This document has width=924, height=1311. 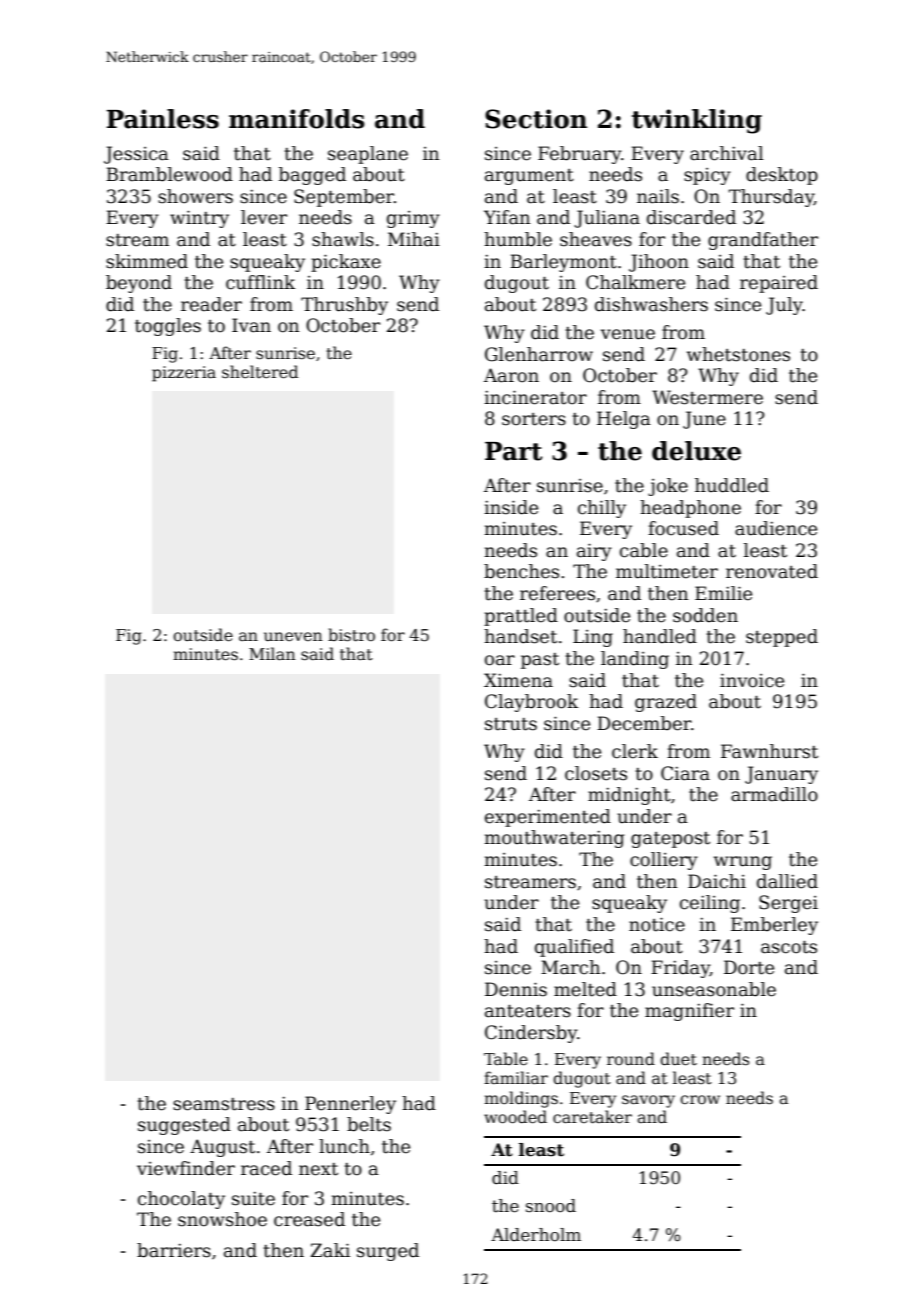 I want to click on handled, so click(x=660, y=636).
